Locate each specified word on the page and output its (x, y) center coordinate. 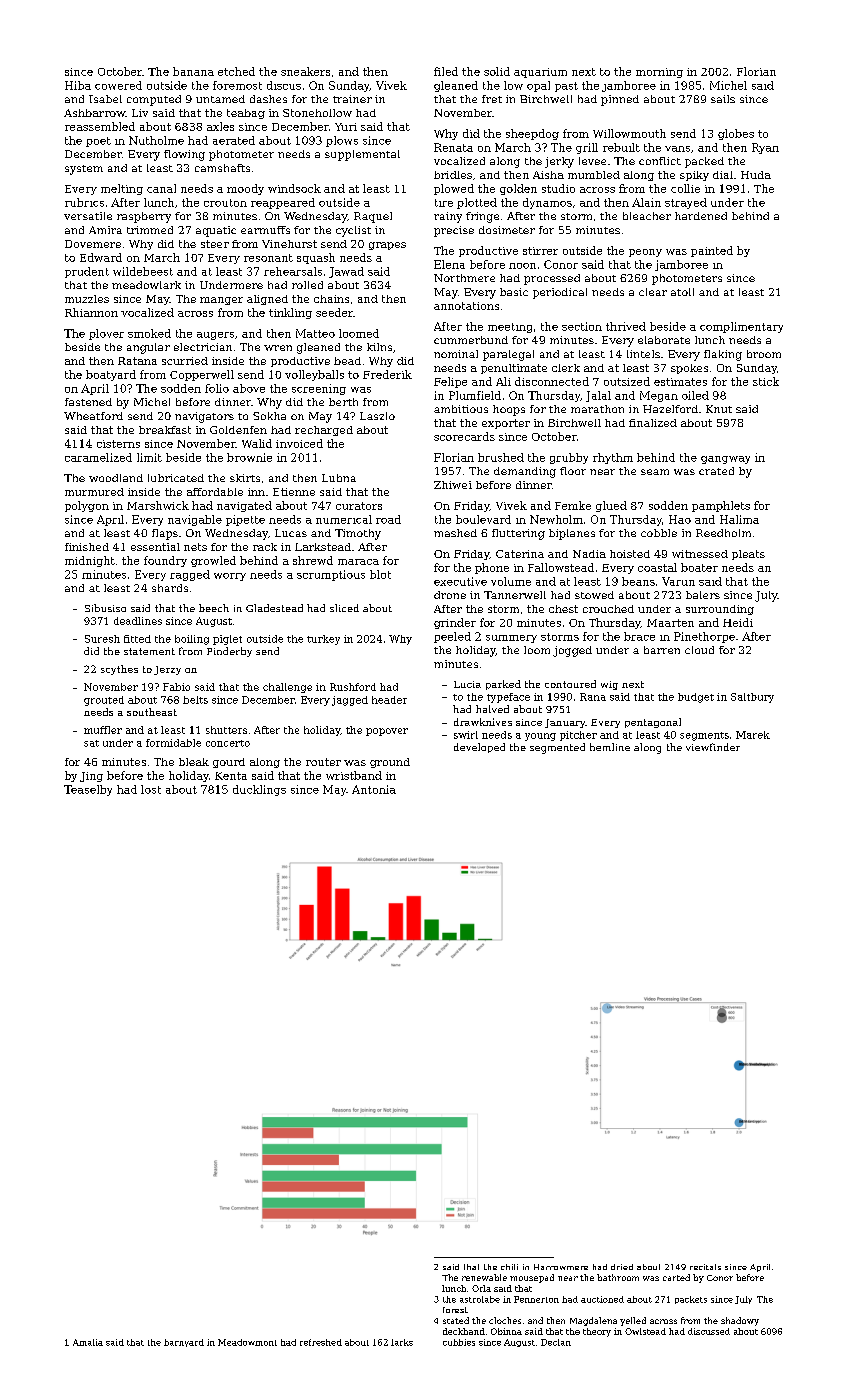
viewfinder (713, 747)
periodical (560, 293)
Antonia (374, 789)
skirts (245, 478)
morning (659, 73)
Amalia (88, 1342)
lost (151, 789)
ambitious (461, 409)
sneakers (305, 71)
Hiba (78, 85)
